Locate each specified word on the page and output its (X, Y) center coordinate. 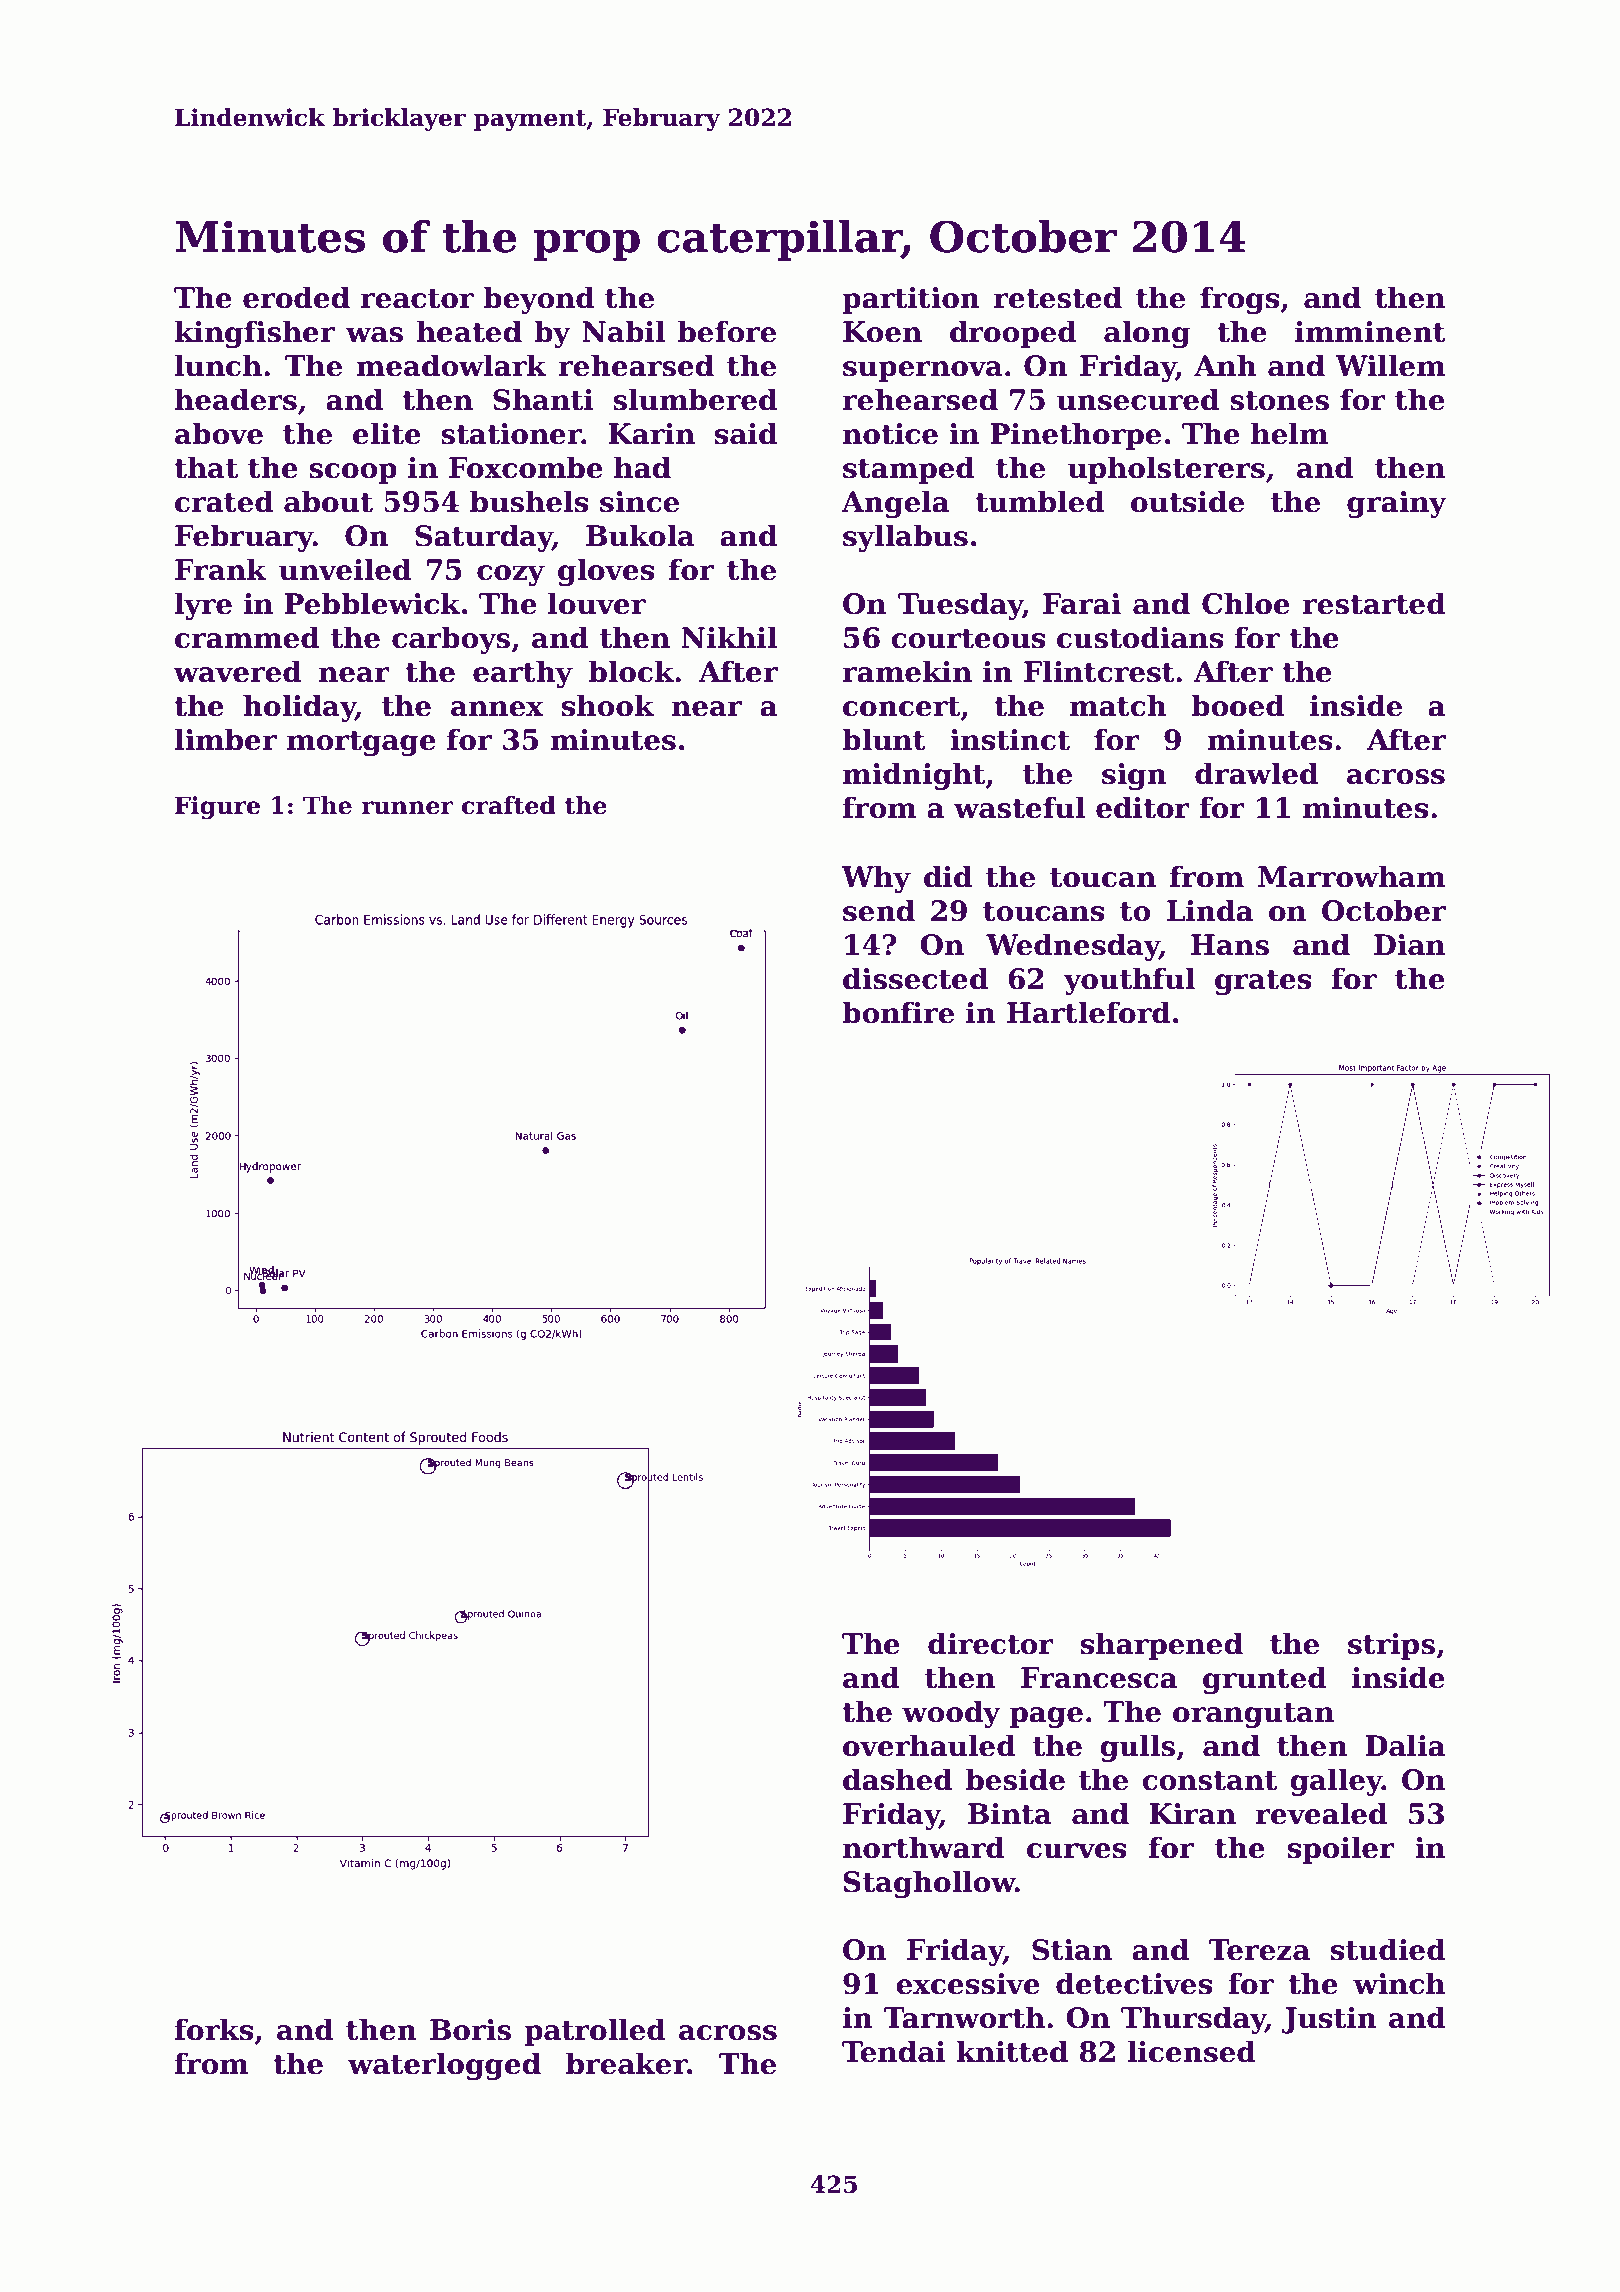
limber (226, 739)
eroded (296, 297)
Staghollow (929, 1884)
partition (911, 300)
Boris (470, 2030)
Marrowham (1352, 876)
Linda (1210, 910)
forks (214, 2029)
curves (1077, 1851)
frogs (1240, 300)
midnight (914, 776)
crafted (509, 805)
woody (951, 1714)
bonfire (898, 1012)
